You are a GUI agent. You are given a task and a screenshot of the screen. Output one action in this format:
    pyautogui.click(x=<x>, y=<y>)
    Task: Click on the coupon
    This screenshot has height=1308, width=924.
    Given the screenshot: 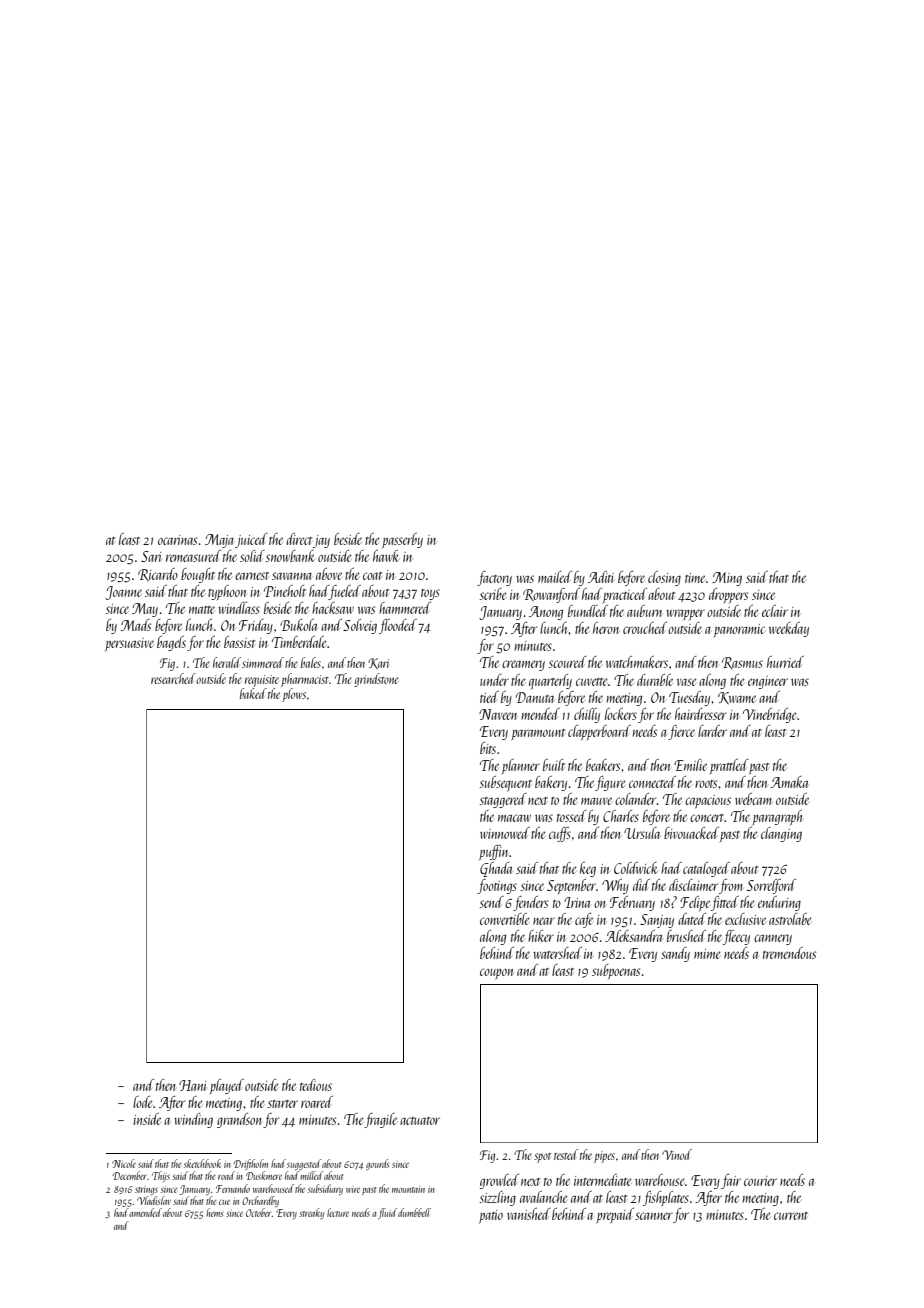 What is the action you would take?
    pyautogui.click(x=496, y=973)
